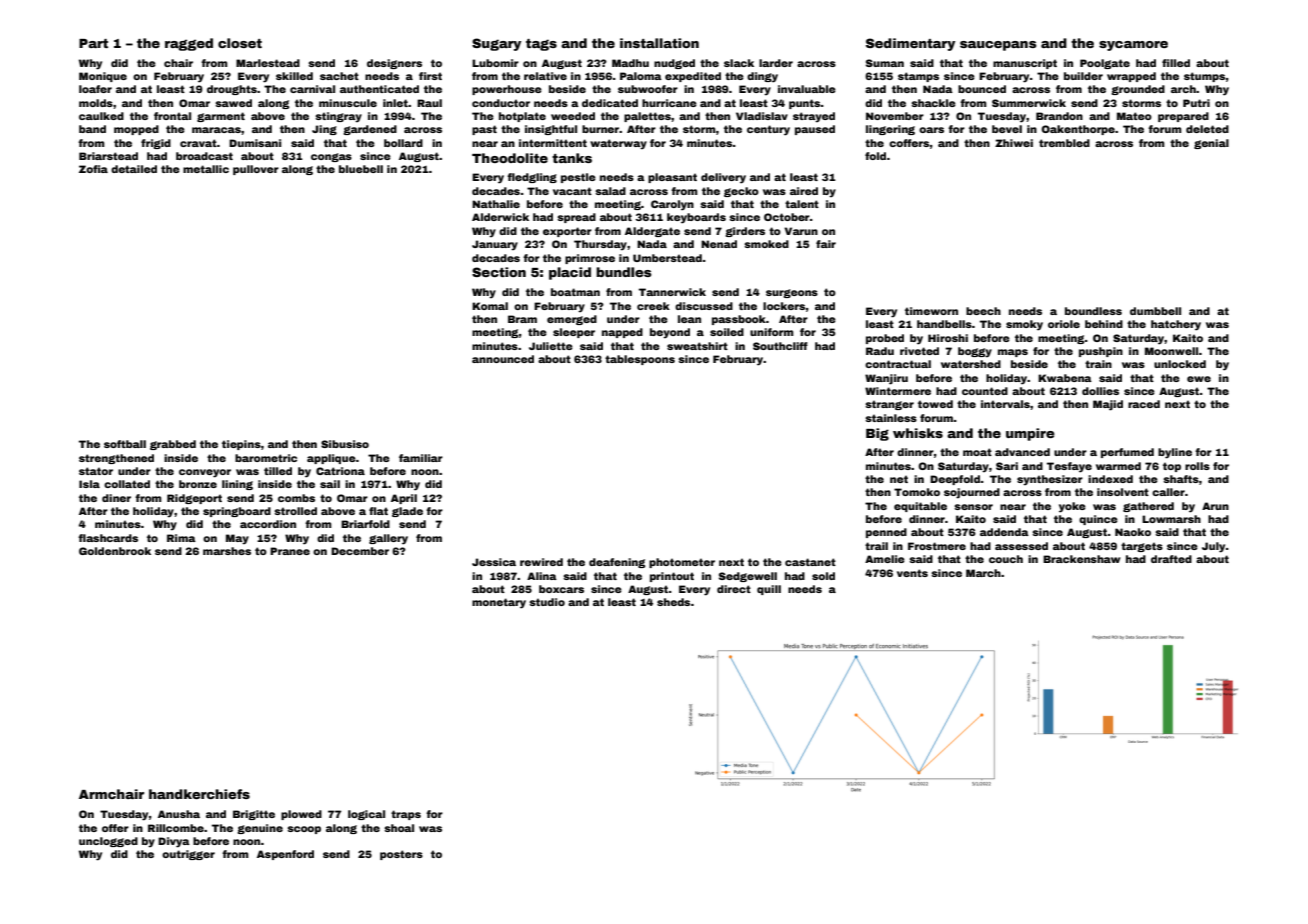 Image resolution: width=1308 pixels, height=924 pixels. Describe the element at coordinates (290, 551) in the screenshot. I see `Pranee` at that location.
